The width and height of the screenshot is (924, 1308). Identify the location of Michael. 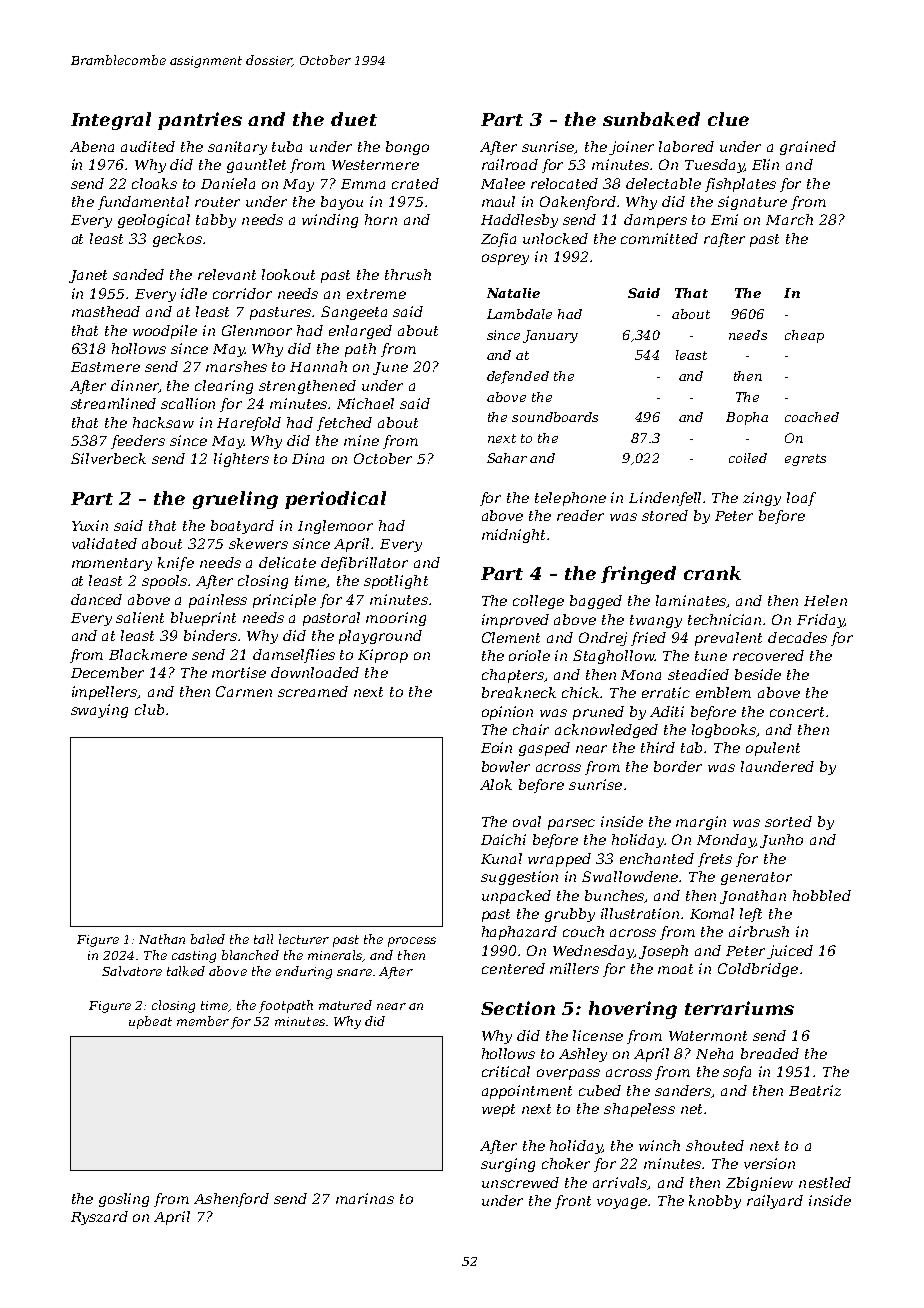
(365, 403).
